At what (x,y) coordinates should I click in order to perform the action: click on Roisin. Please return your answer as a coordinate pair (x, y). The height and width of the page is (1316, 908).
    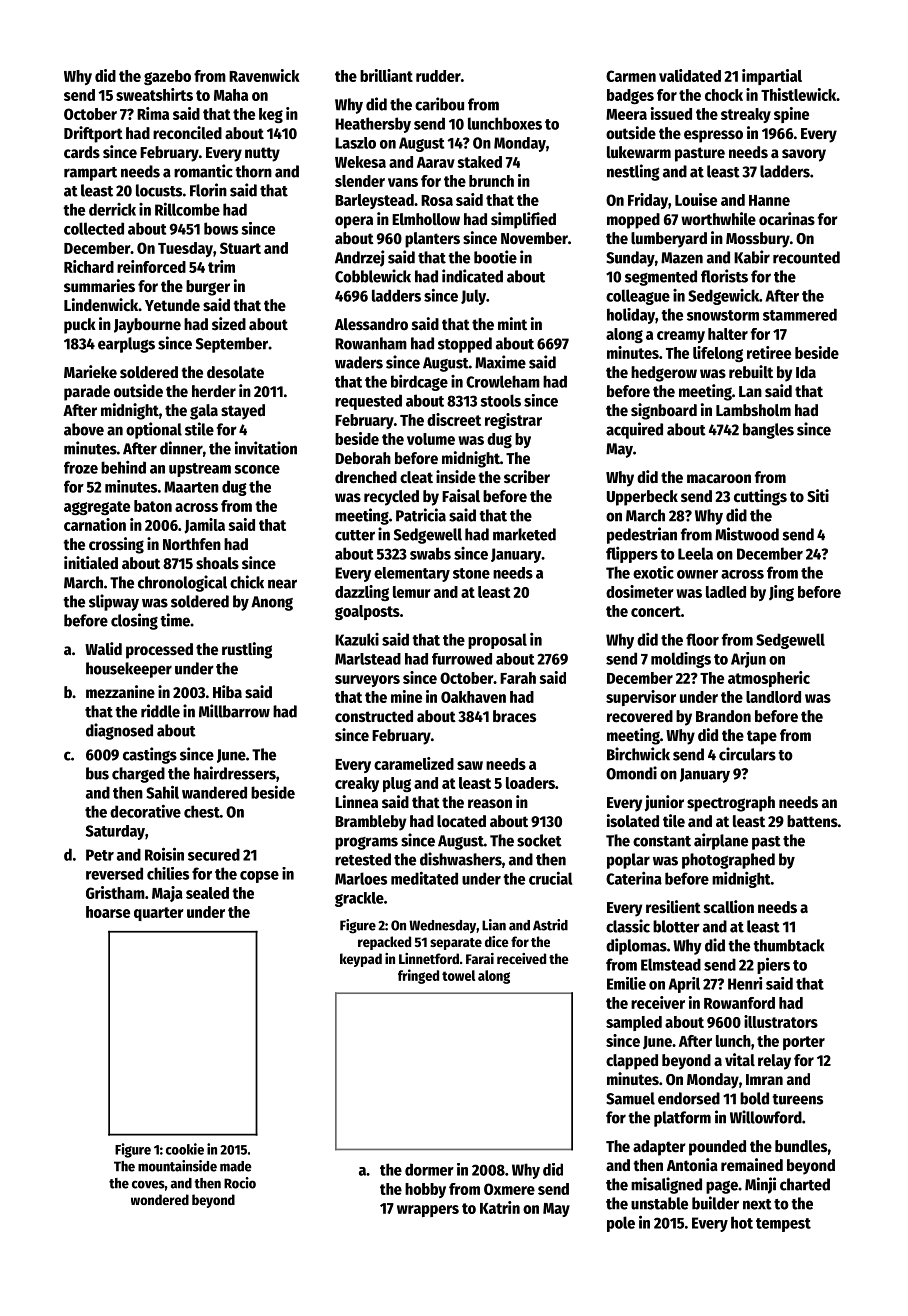
    Looking at the image, I should click on (164, 854).
